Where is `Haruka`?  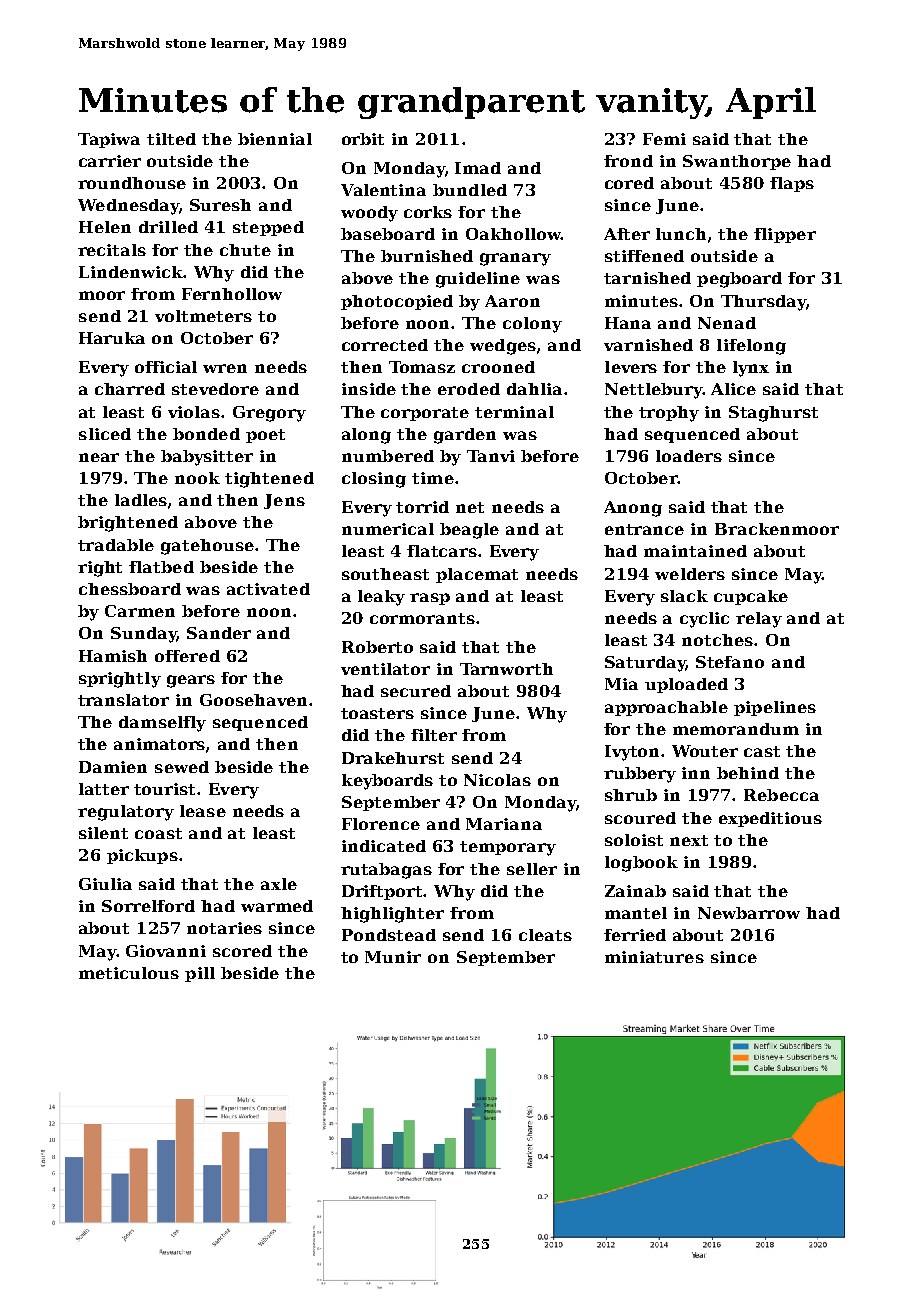 Haruka is located at coordinates (112, 338).
